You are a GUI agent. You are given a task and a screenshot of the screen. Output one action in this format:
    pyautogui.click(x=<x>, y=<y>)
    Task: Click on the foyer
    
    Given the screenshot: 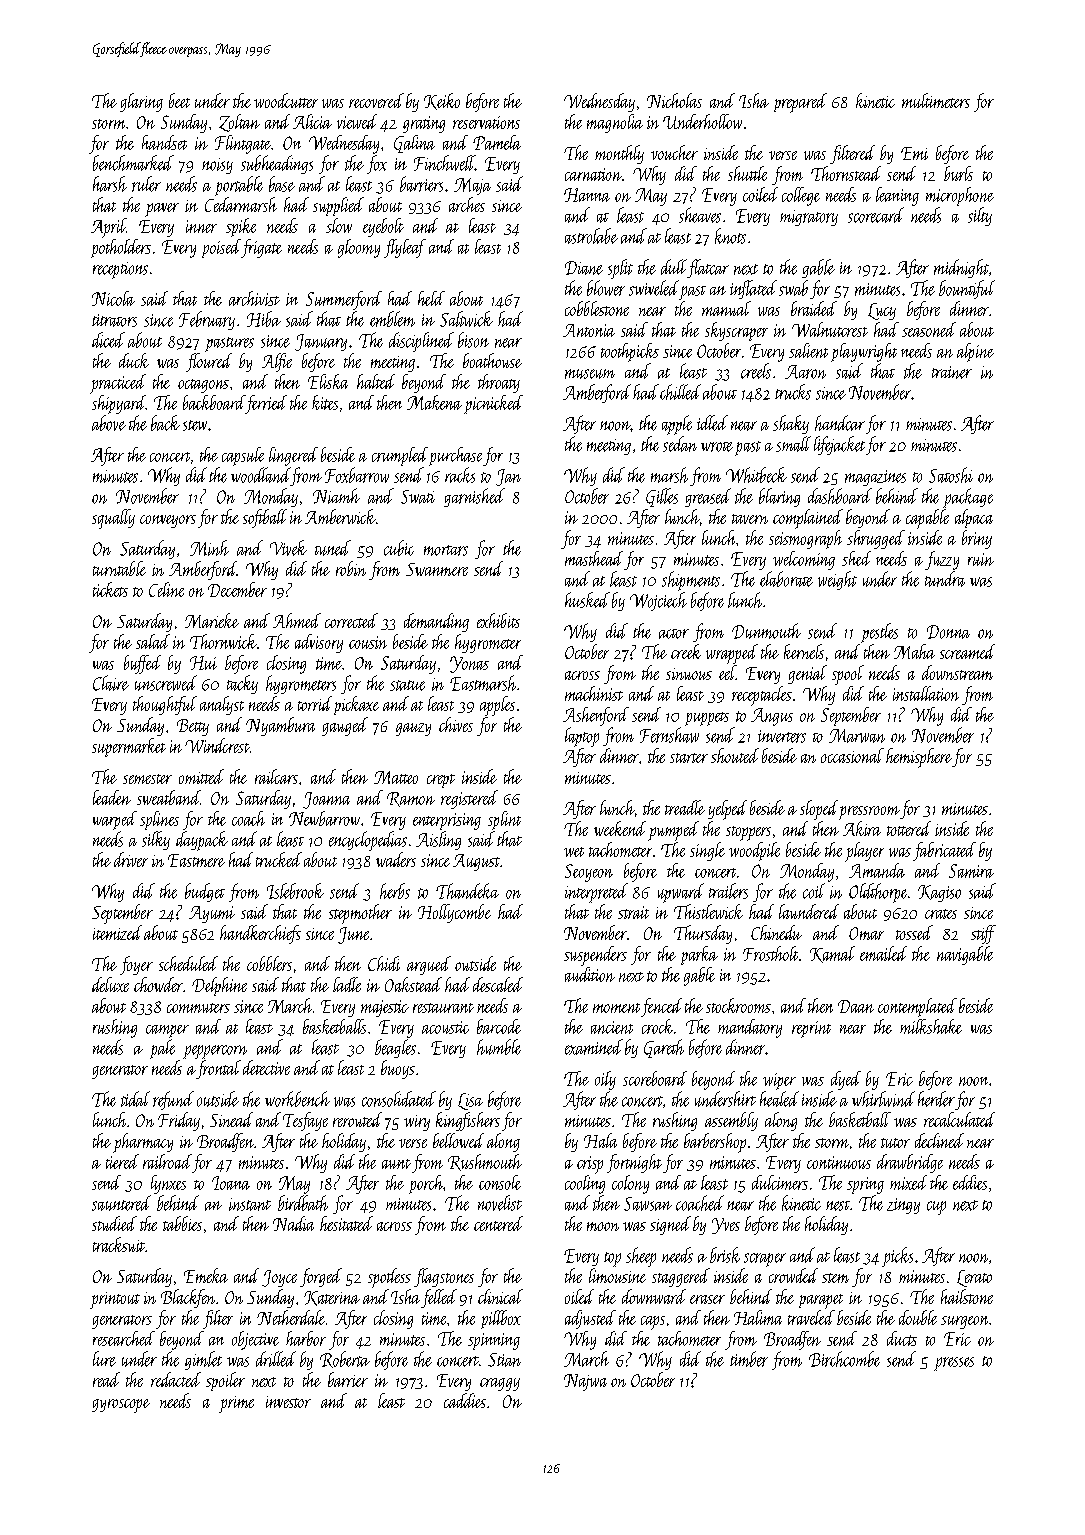 What is the action you would take?
    pyautogui.click(x=136, y=965)
